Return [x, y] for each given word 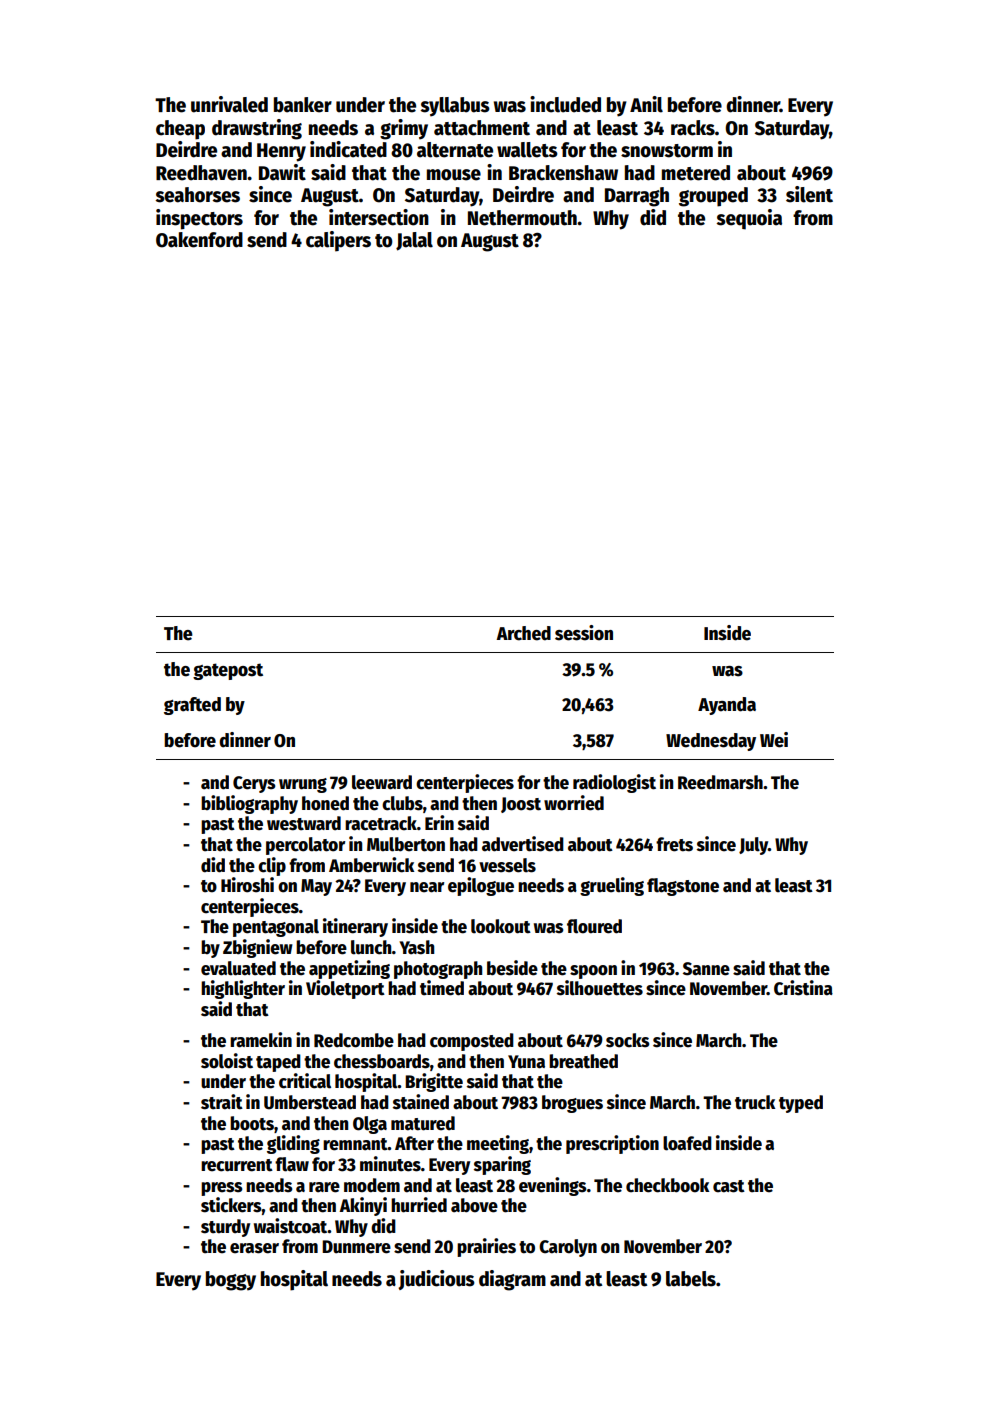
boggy [231, 1281]
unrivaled [229, 104]
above [474, 1205]
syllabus [455, 107]
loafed [687, 1143]
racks [693, 128]
